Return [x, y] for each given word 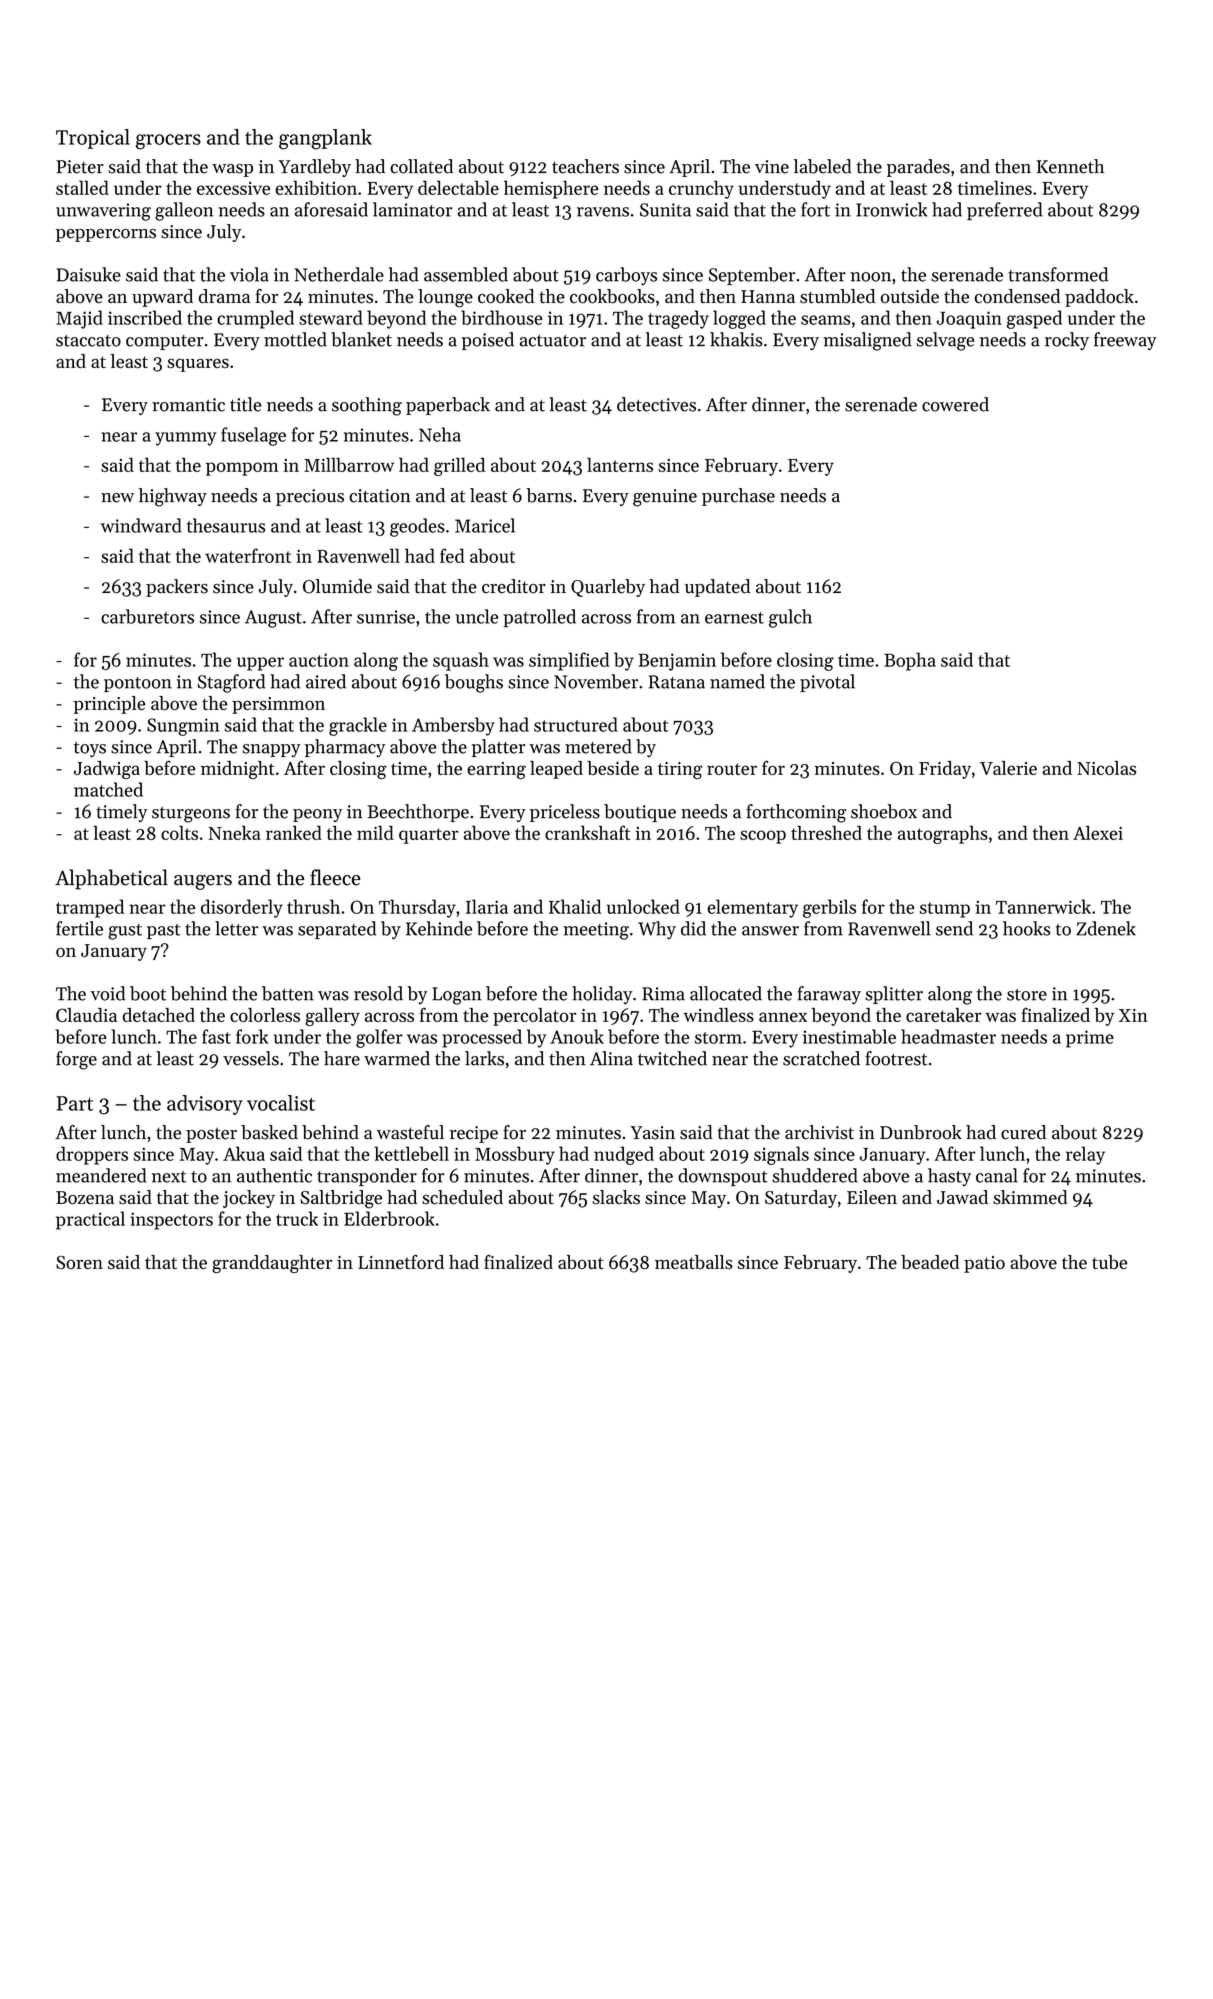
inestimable [849, 1036]
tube [1109, 1262]
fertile [79, 928]
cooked [506, 296]
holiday [602, 995]
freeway [1125, 341]
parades [918, 168]
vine [772, 167]
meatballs [693, 1262]
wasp [232, 170]
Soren [79, 1262]
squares [198, 365]
